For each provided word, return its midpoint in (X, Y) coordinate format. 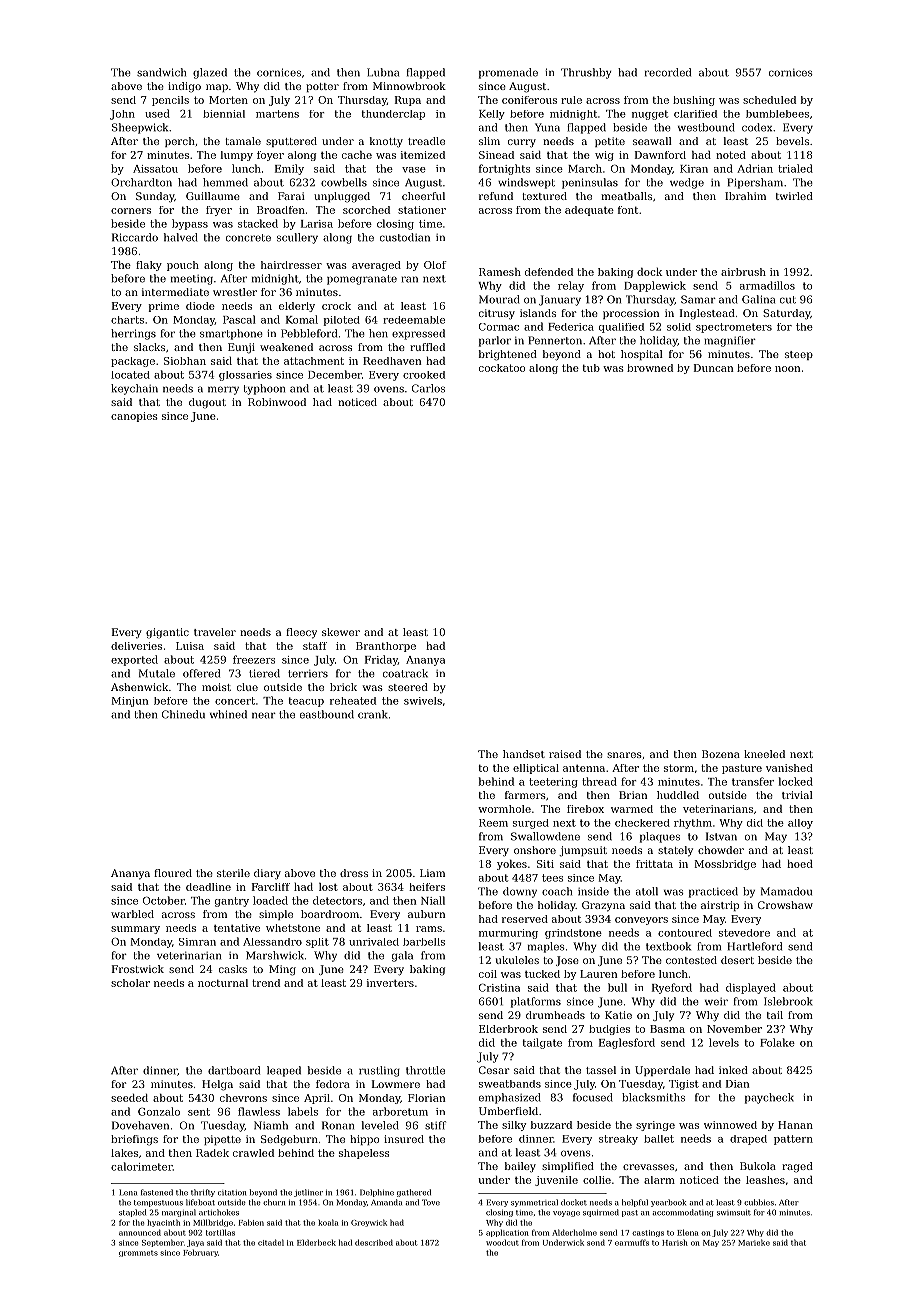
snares (624, 755)
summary (135, 930)
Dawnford (660, 155)
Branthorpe (386, 647)
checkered (642, 823)
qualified (621, 328)
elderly (297, 307)
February (200, 1253)
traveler (215, 632)
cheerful (423, 196)
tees (552, 878)
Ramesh (500, 272)
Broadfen (281, 210)
